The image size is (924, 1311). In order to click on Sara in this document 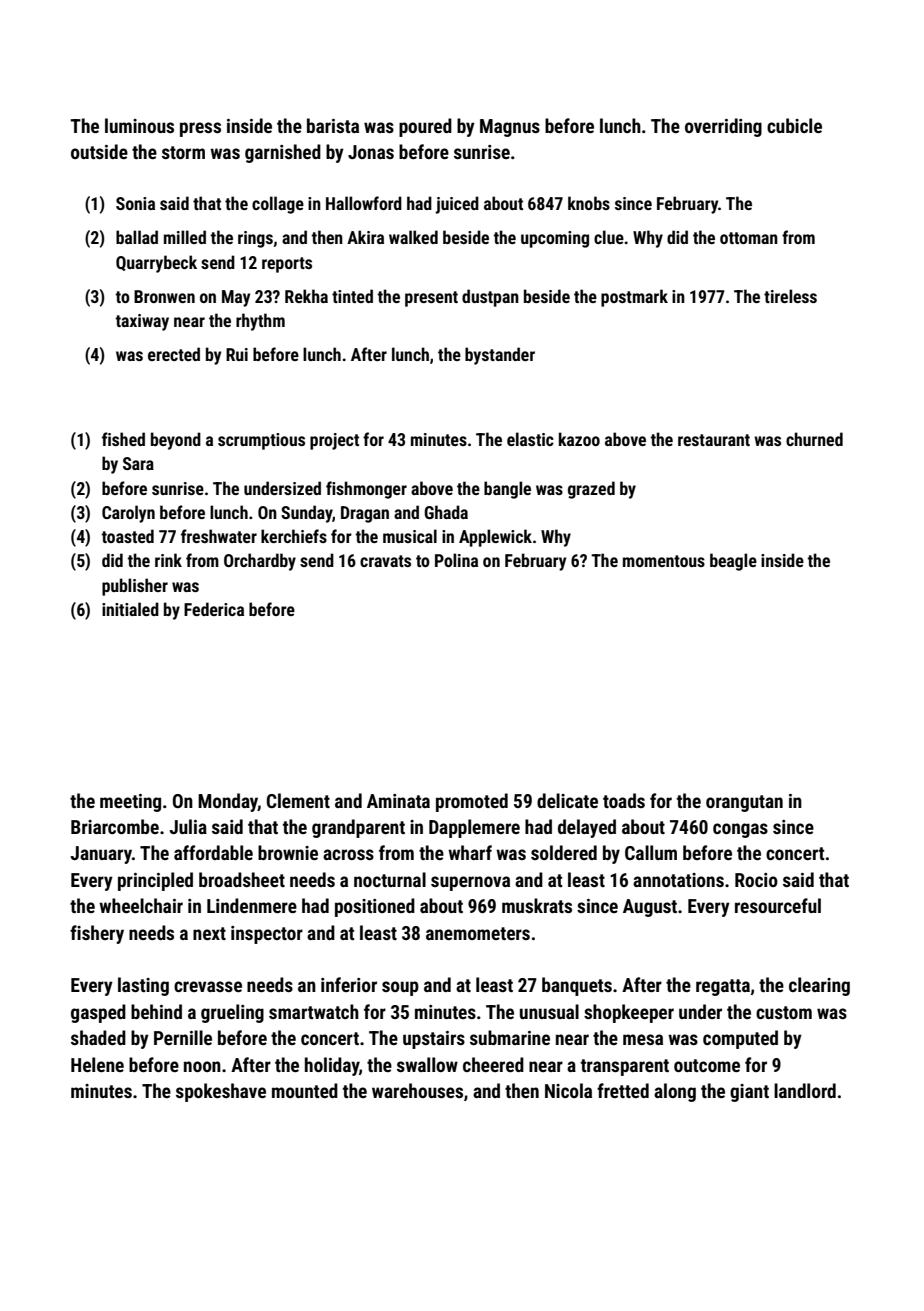, I will do `click(138, 463)`.
